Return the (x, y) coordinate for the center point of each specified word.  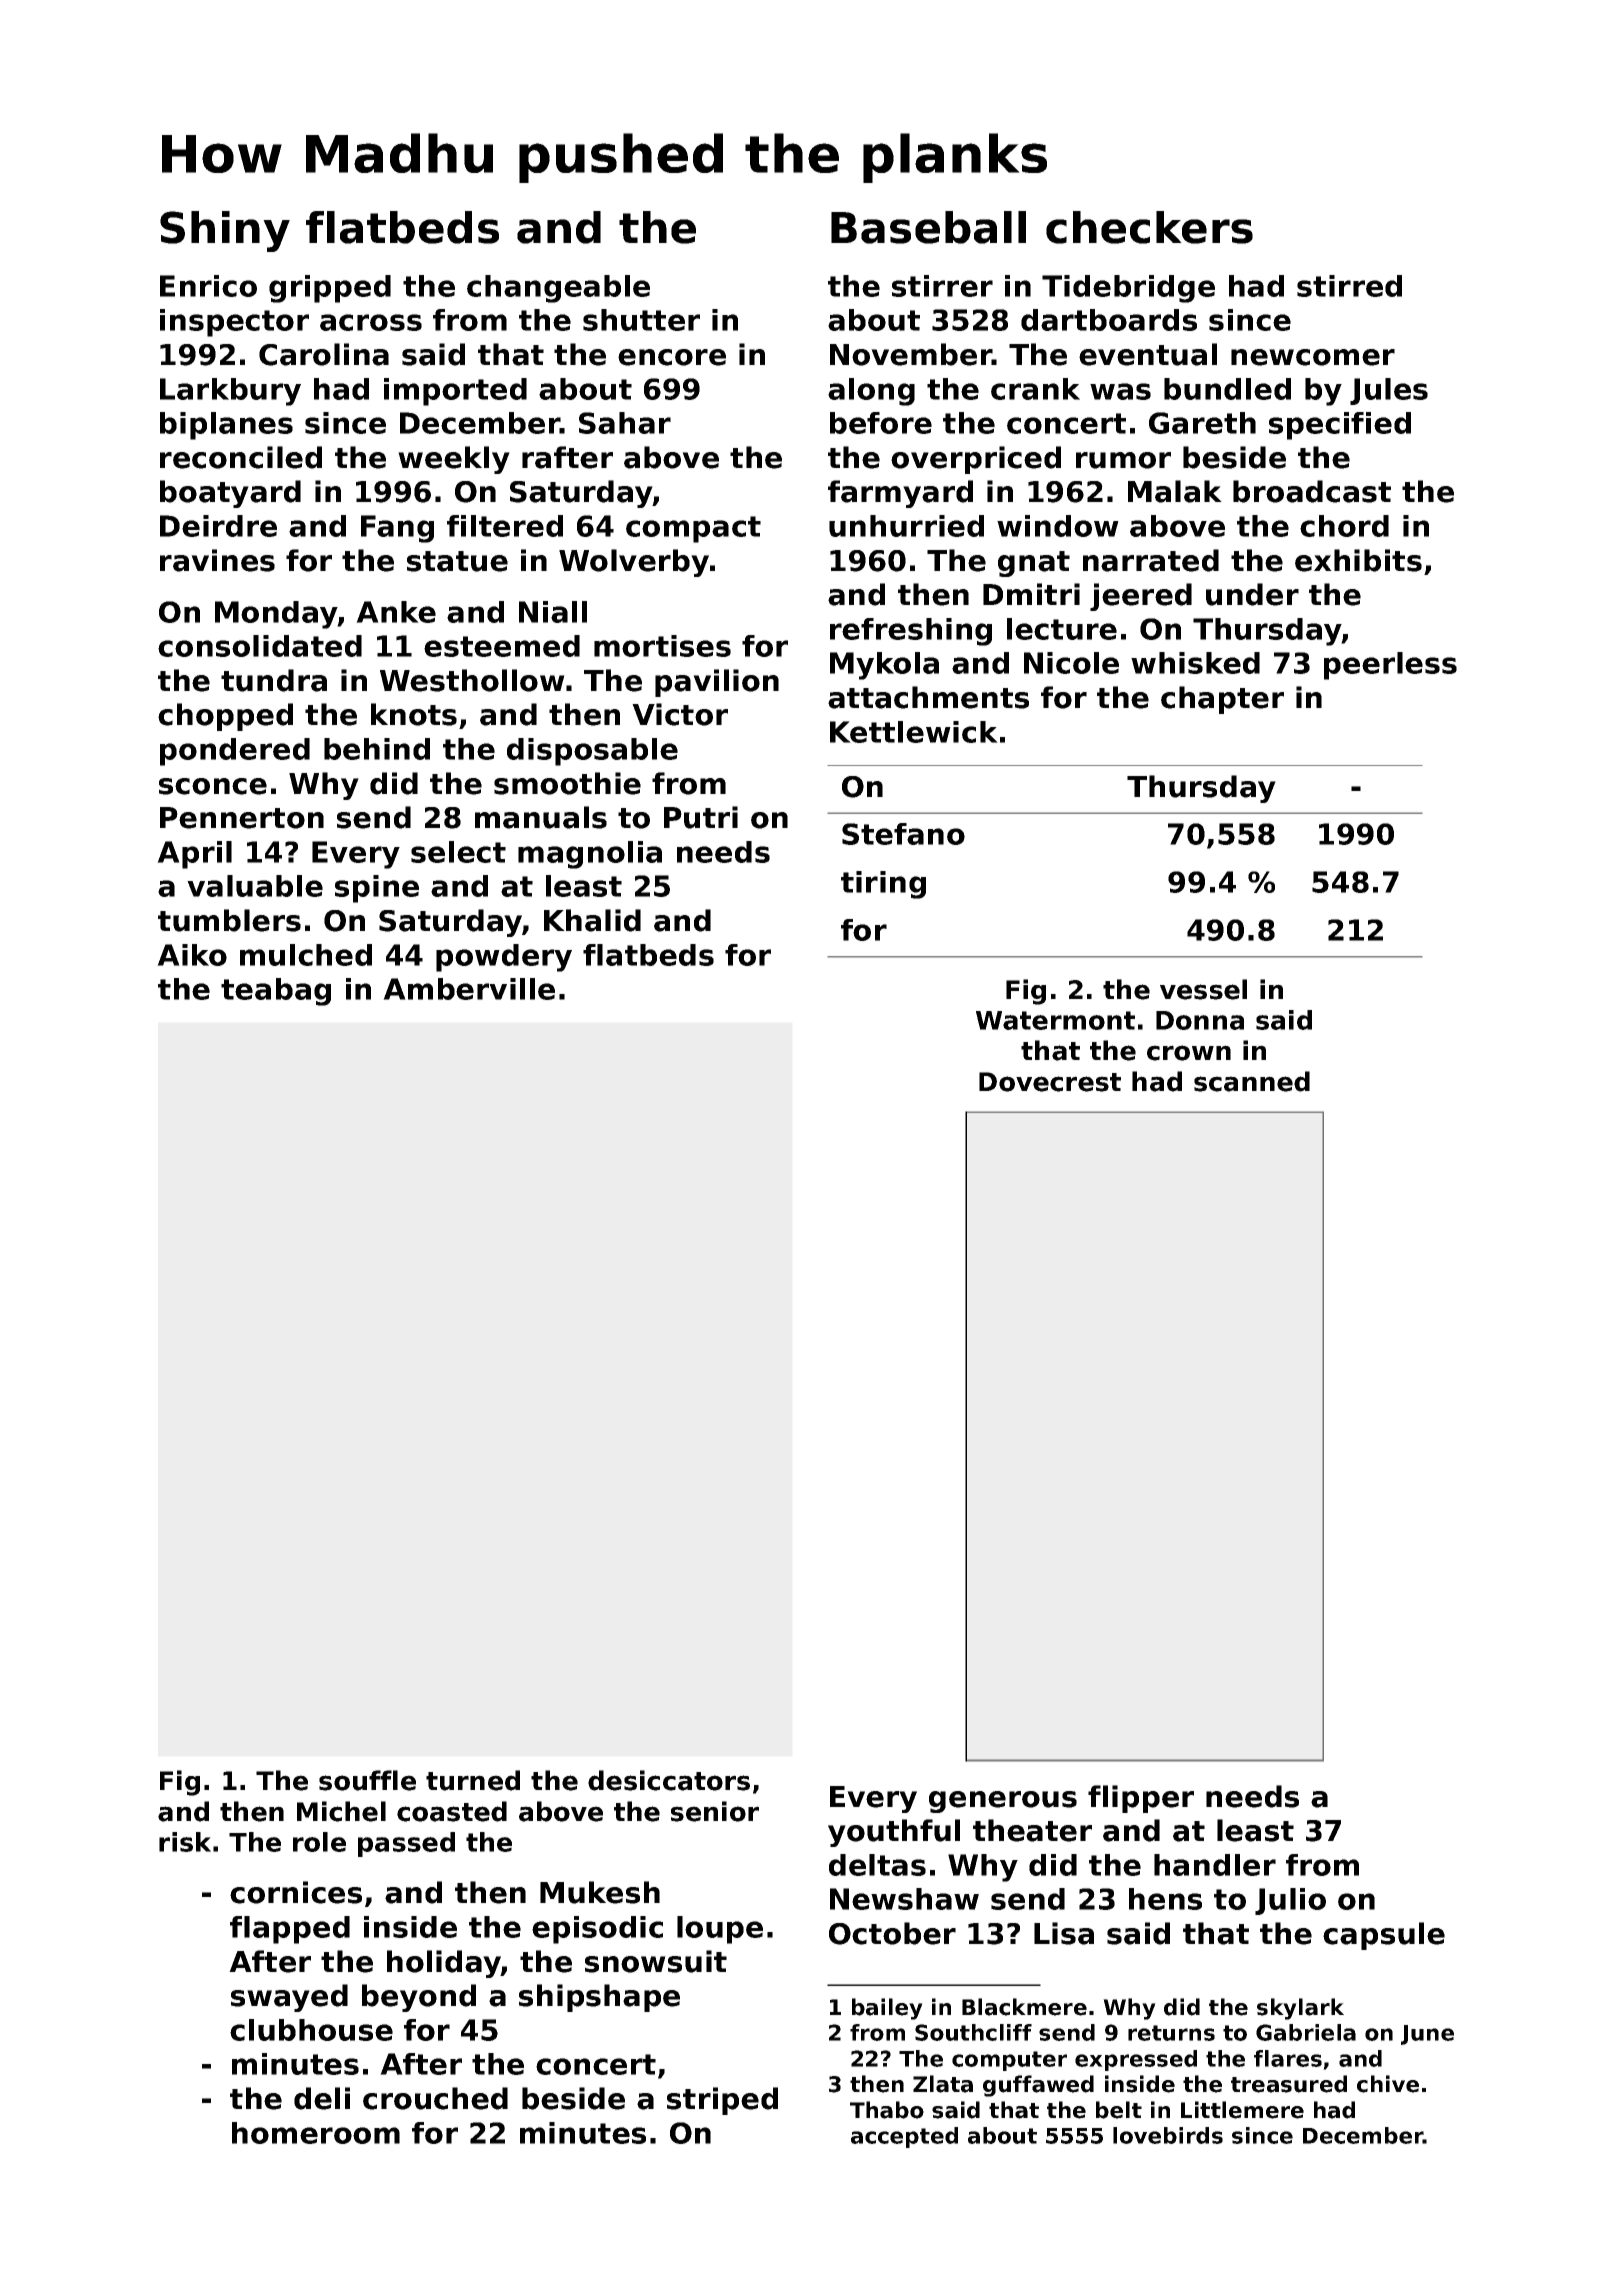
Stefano (903, 834)
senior (715, 1811)
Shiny (225, 231)
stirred (1349, 286)
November (911, 354)
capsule (1384, 1936)
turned (473, 1780)
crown (1189, 1053)
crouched (435, 2098)
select (458, 852)
